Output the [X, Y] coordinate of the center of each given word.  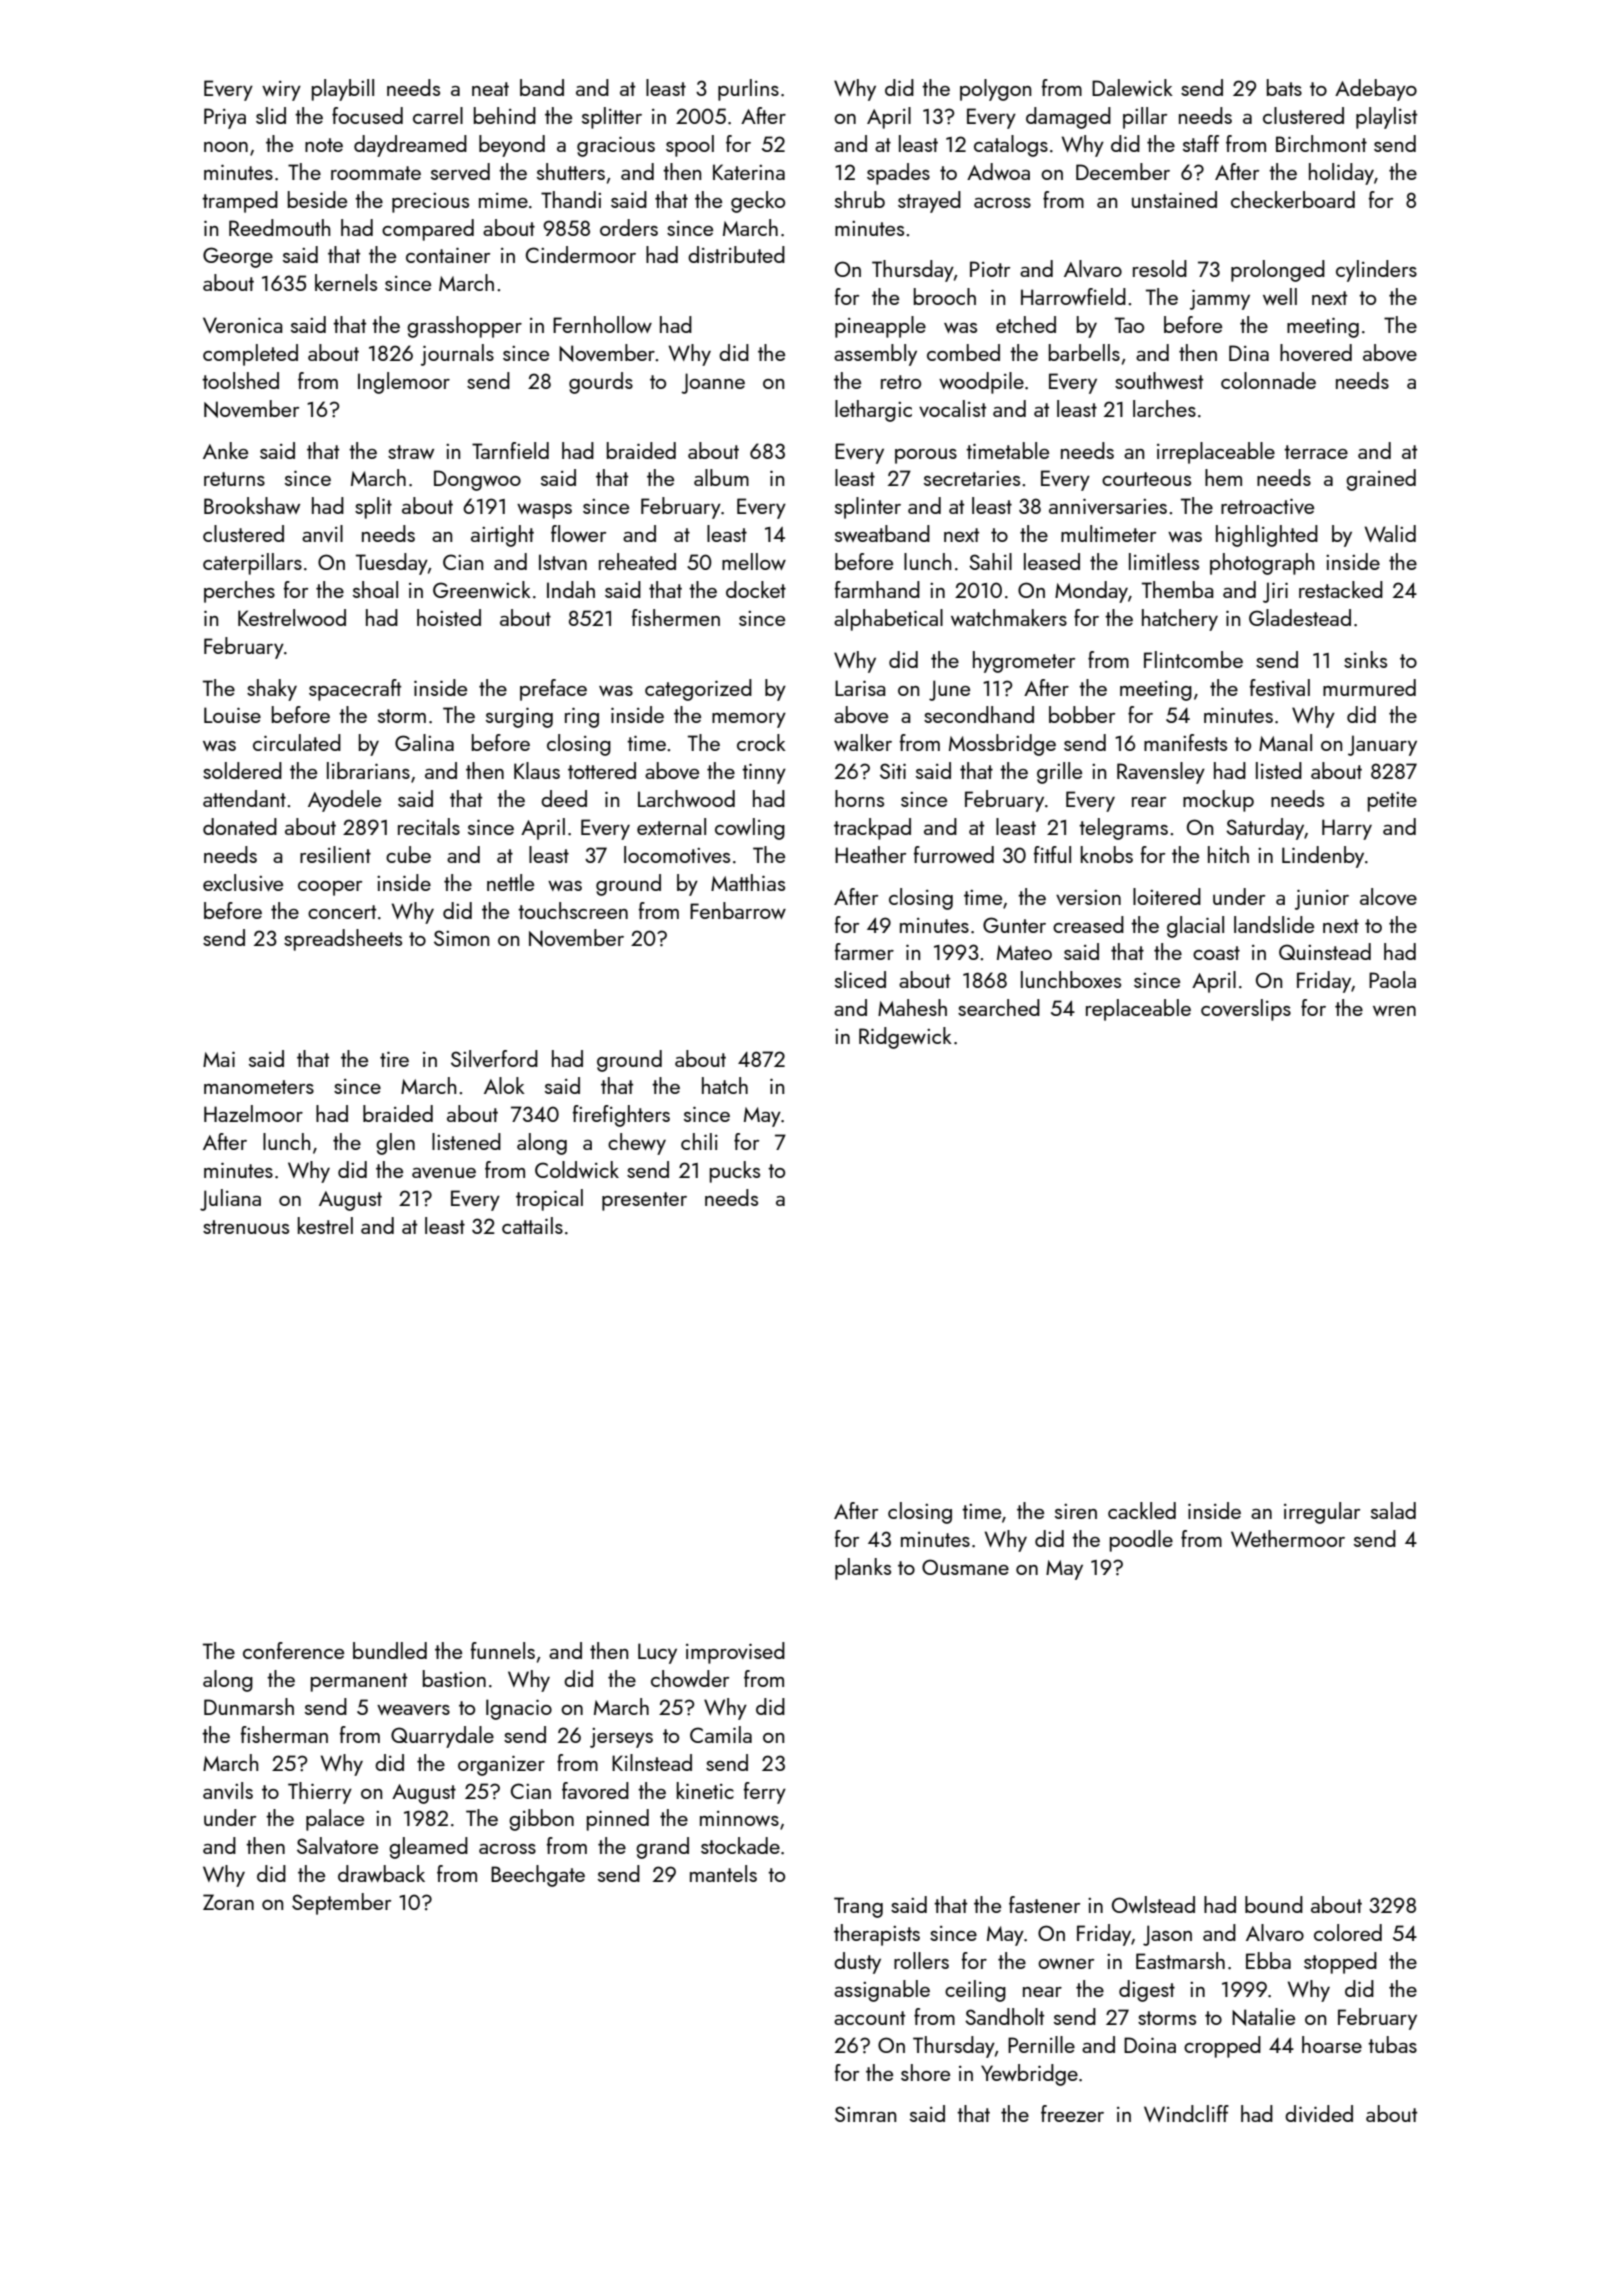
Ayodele [344, 801]
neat [490, 89]
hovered [1316, 352]
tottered [602, 770]
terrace [1316, 452]
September [341, 1904]
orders [629, 227]
